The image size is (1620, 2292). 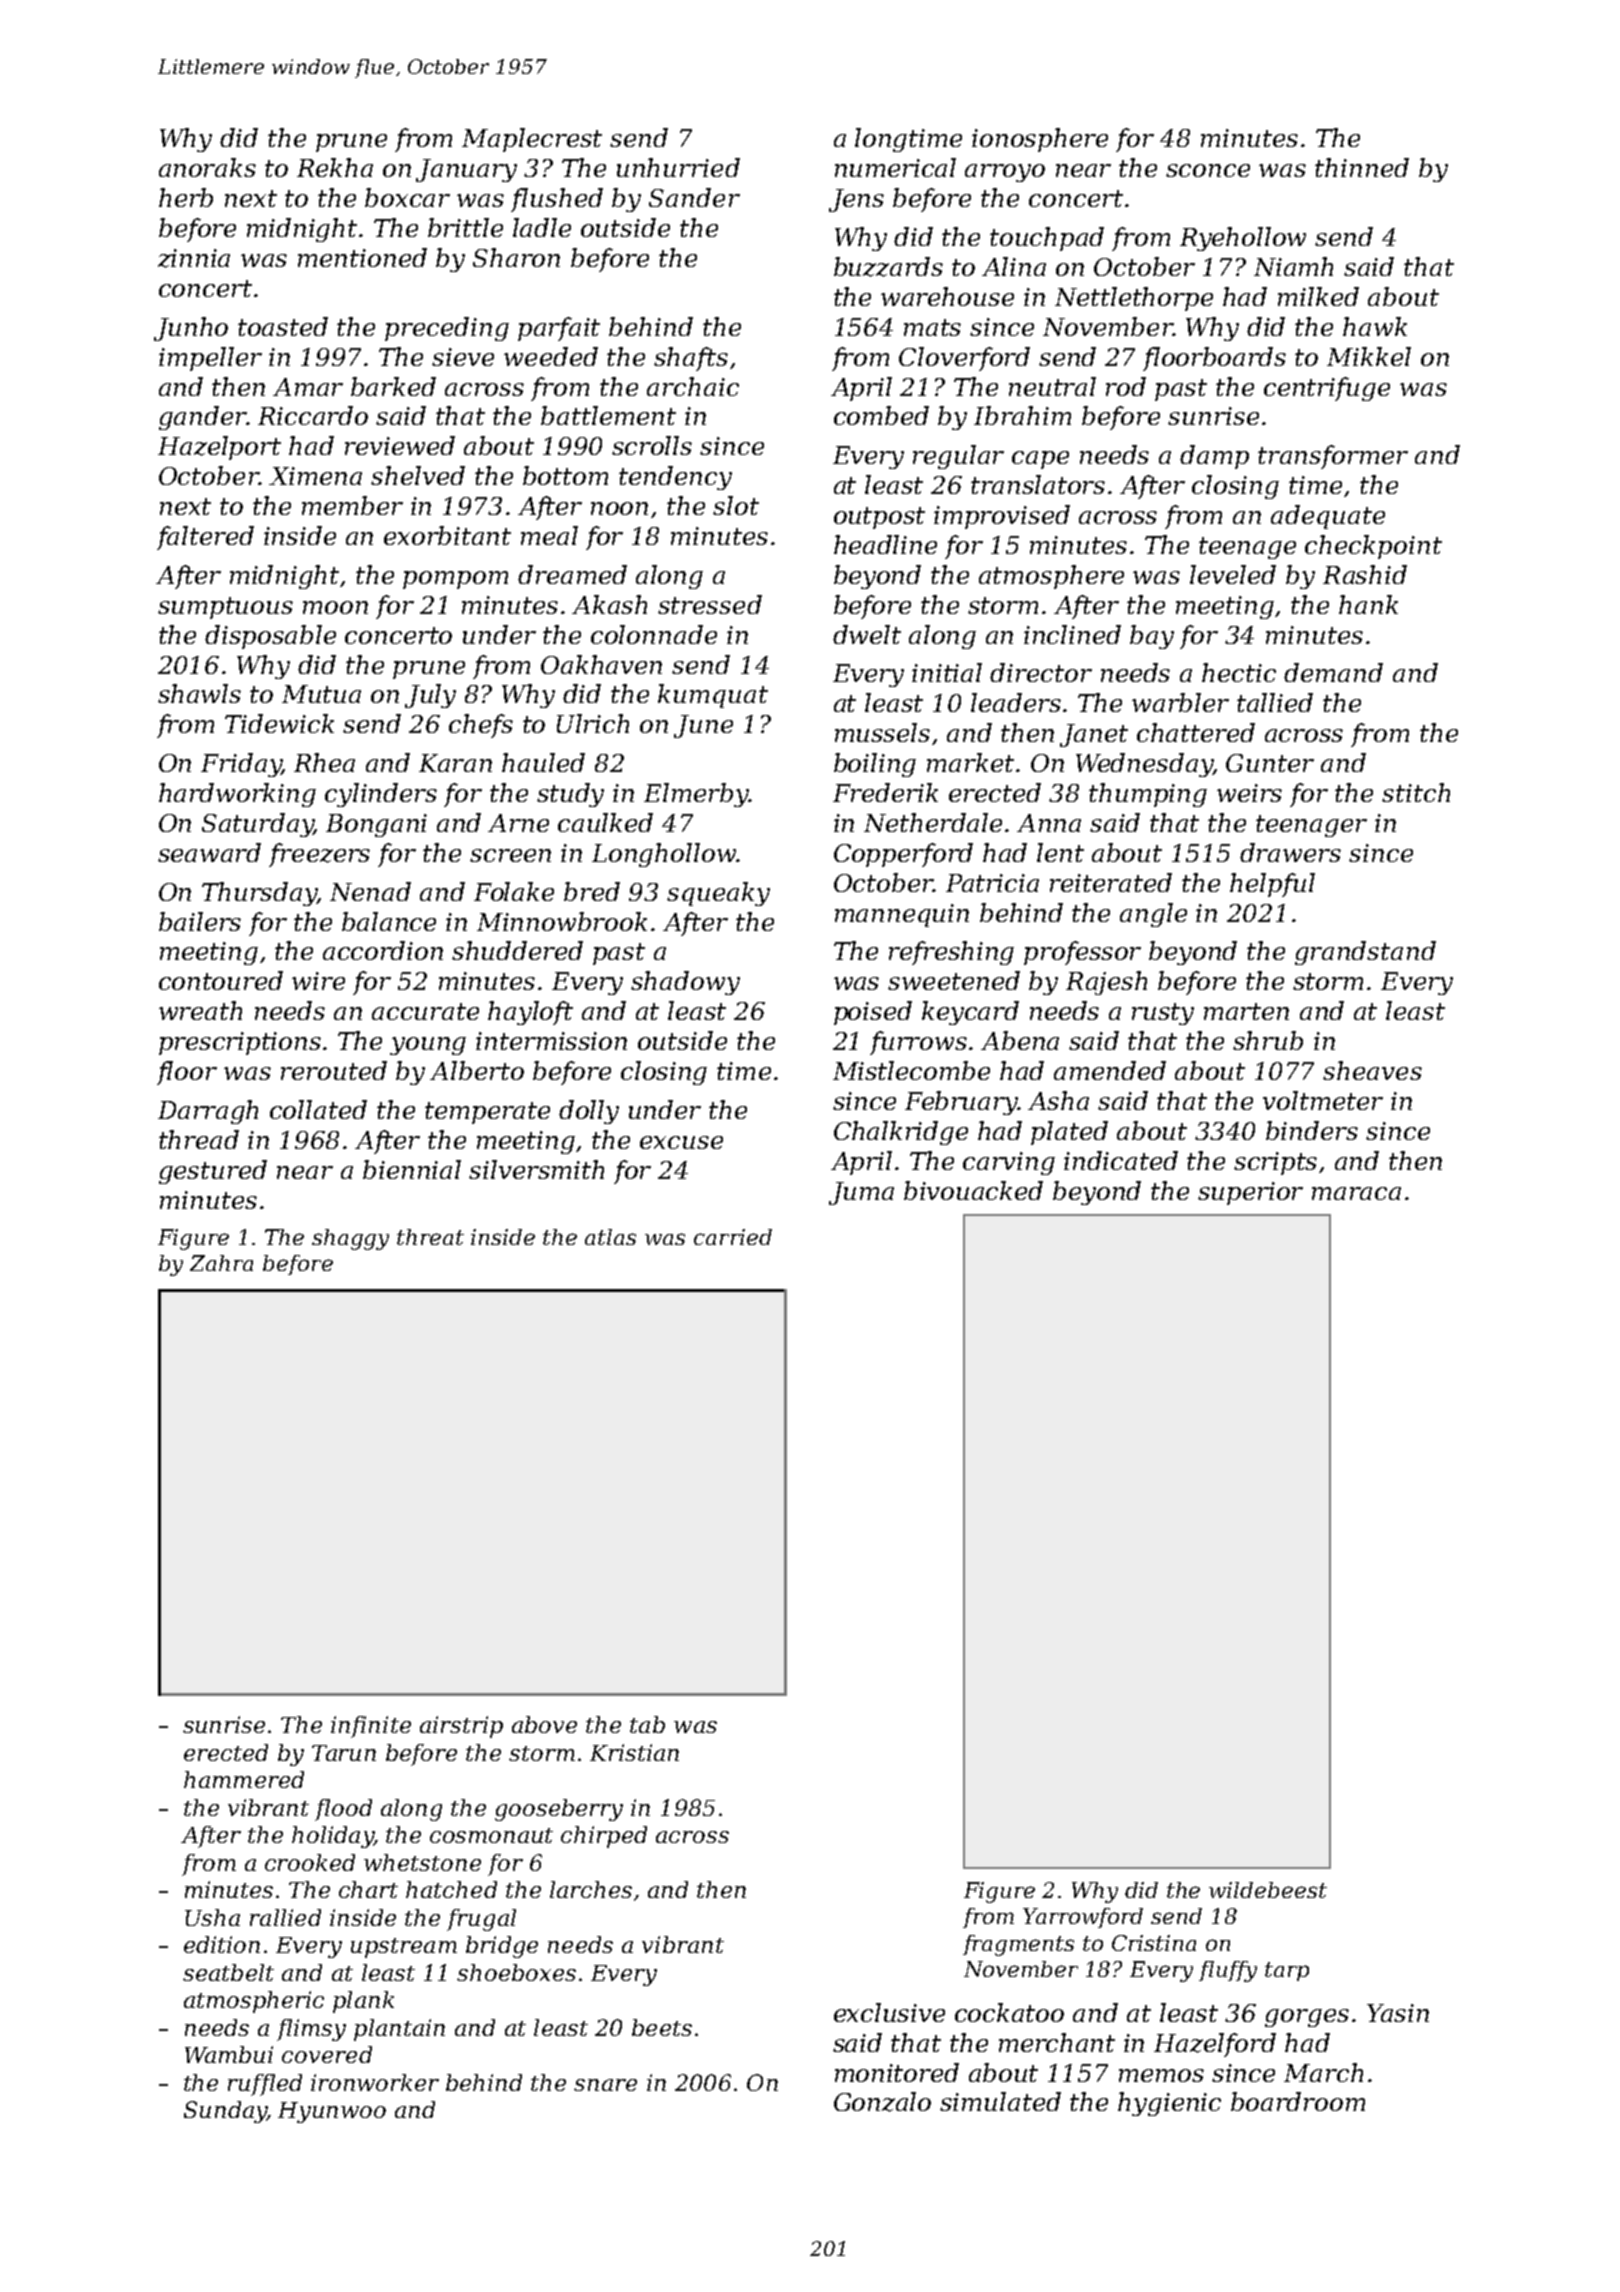 What do you see at coordinates (370, 891) in the document?
I see `Nenad` at bounding box center [370, 891].
